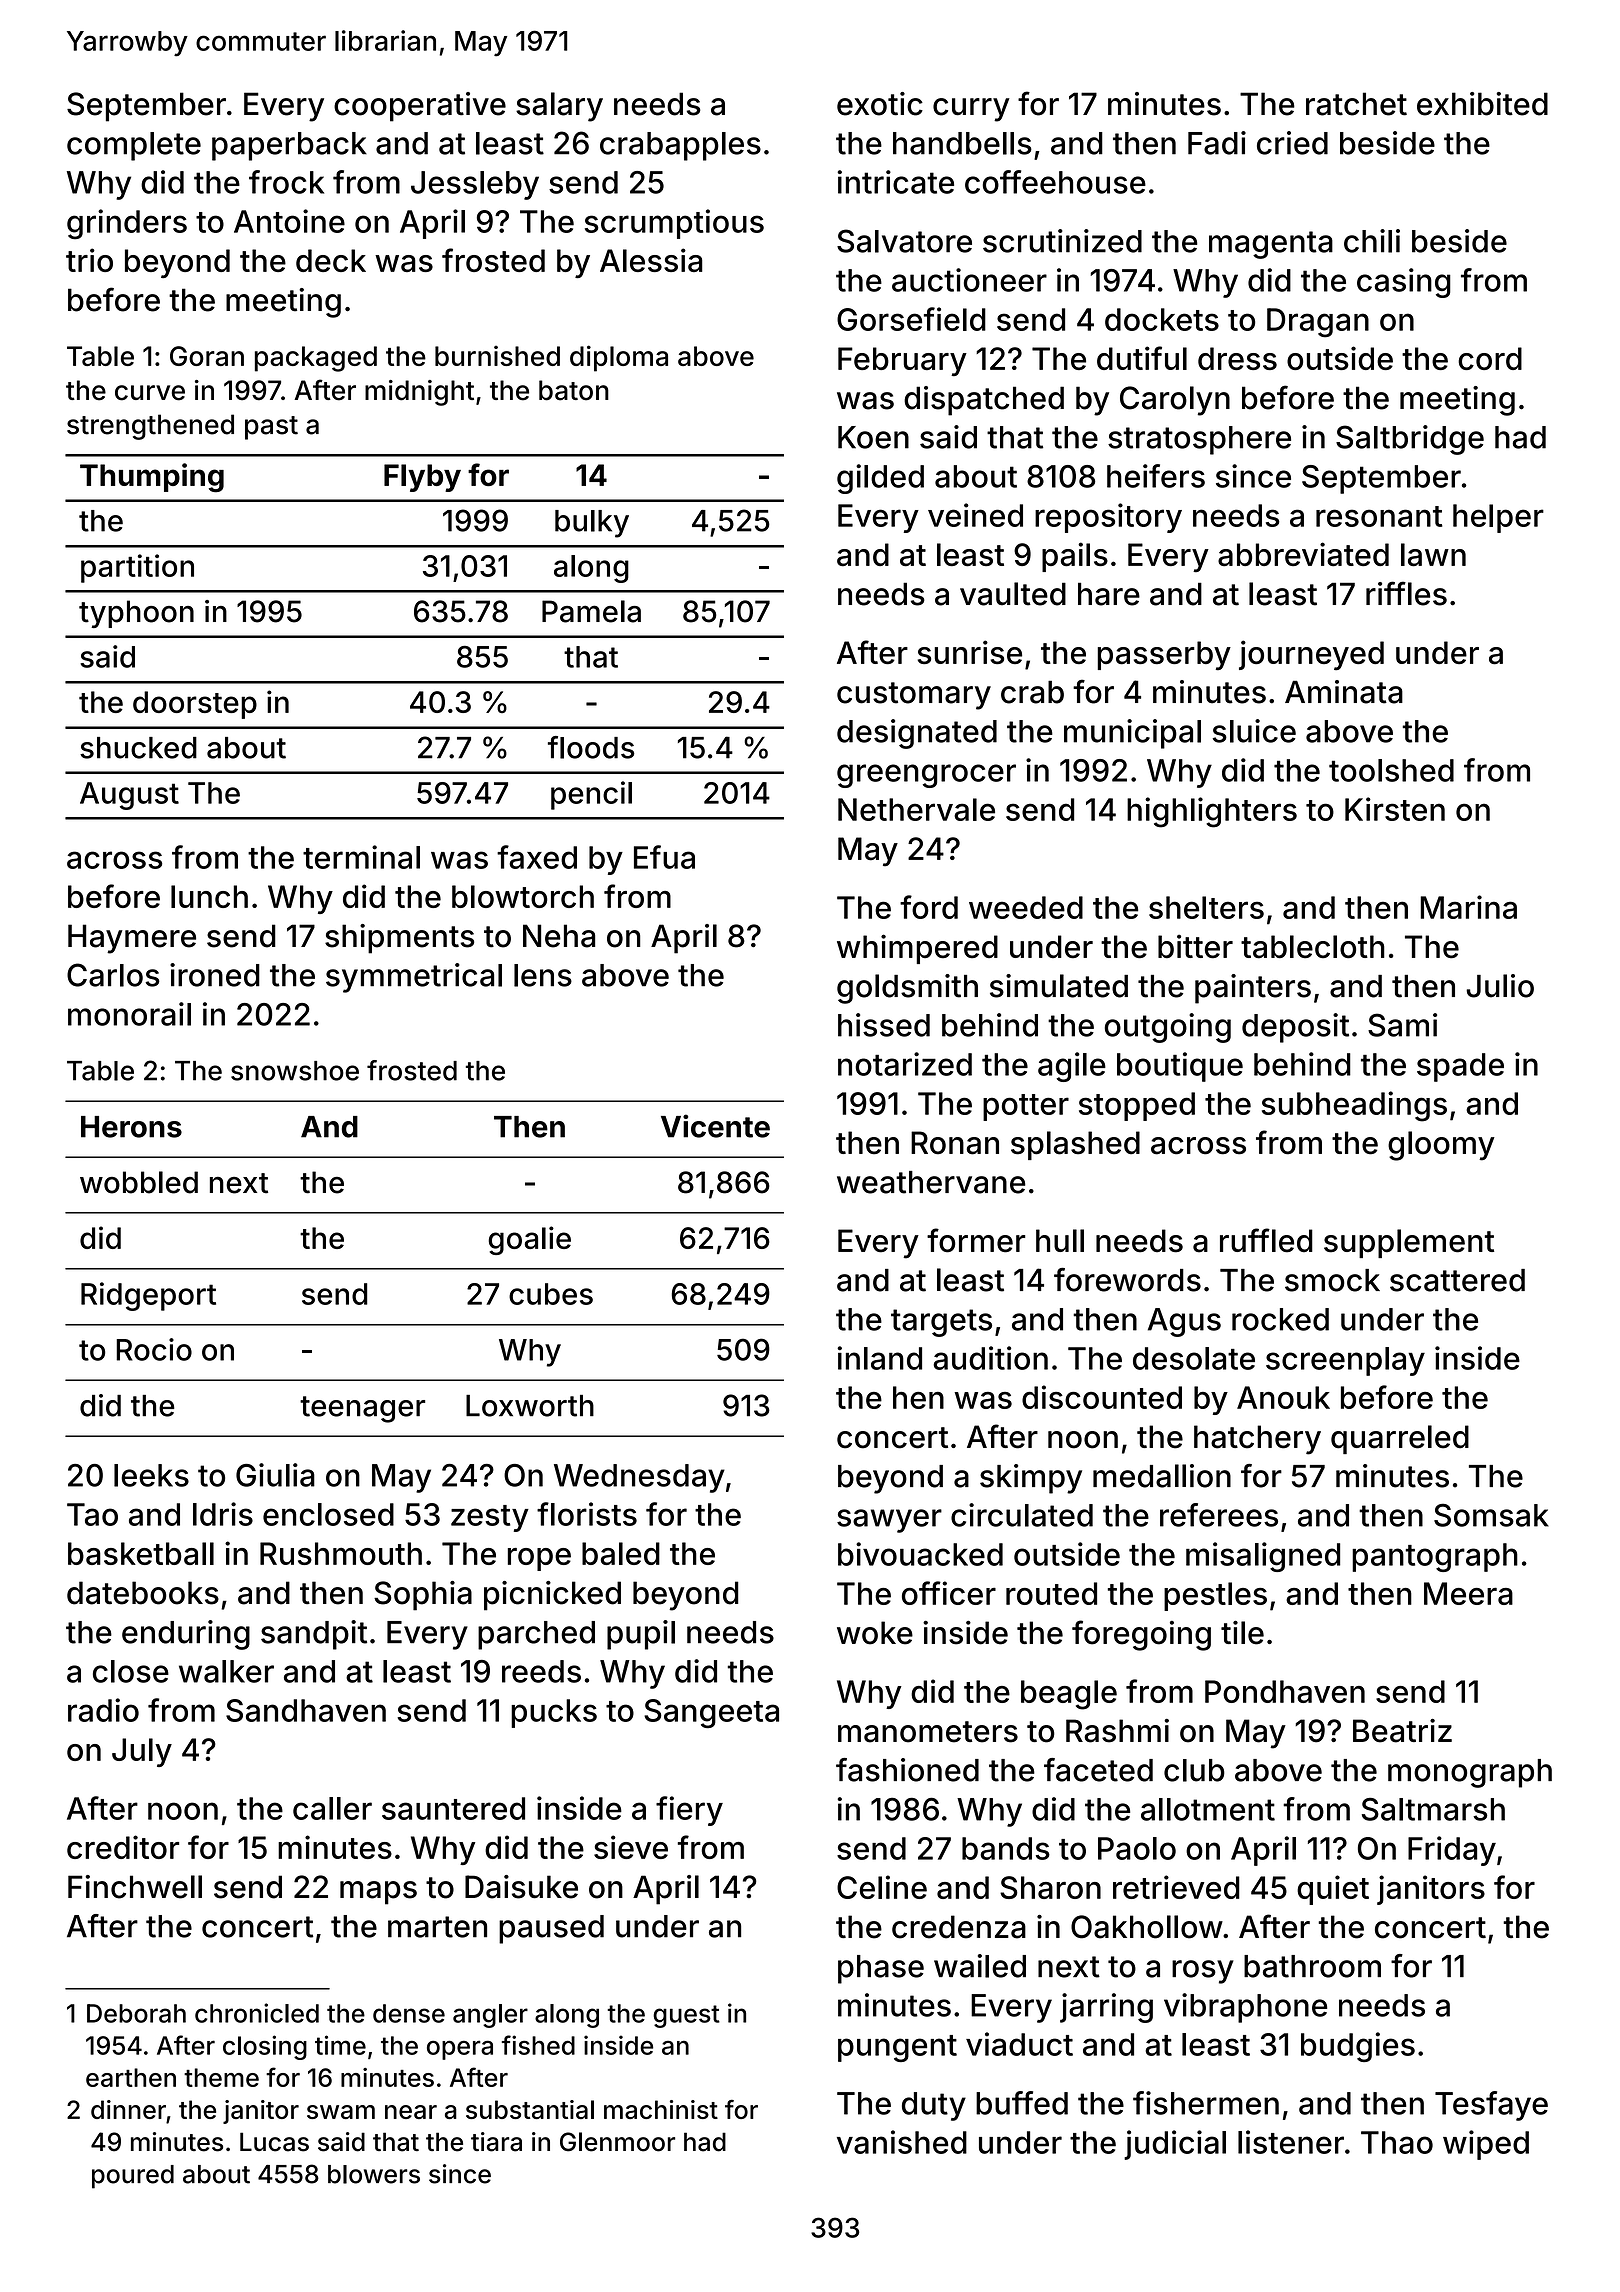 Image resolution: width=1620 pixels, height=2292 pixels. Describe the element at coordinates (1498, 518) in the screenshot. I see `helper` at that location.
